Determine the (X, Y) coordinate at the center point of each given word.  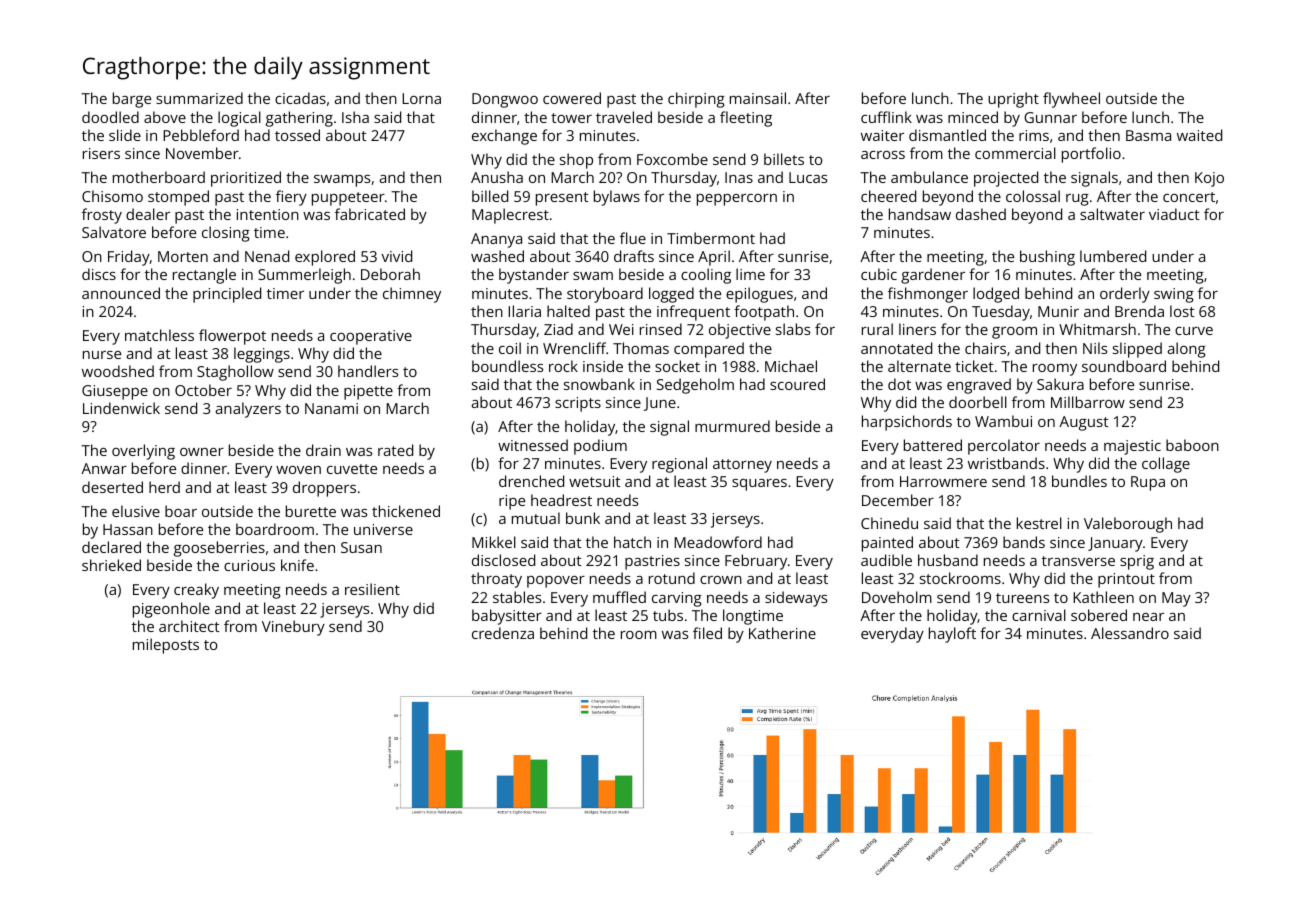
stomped (178, 198)
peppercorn (737, 200)
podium (600, 447)
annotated (896, 348)
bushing (1047, 258)
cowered (572, 98)
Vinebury (293, 628)
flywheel (1071, 100)
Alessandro (1130, 633)
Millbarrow (1088, 402)
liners (917, 329)
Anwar (104, 468)
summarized (199, 98)
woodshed (118, 371)
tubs (668, 615)
